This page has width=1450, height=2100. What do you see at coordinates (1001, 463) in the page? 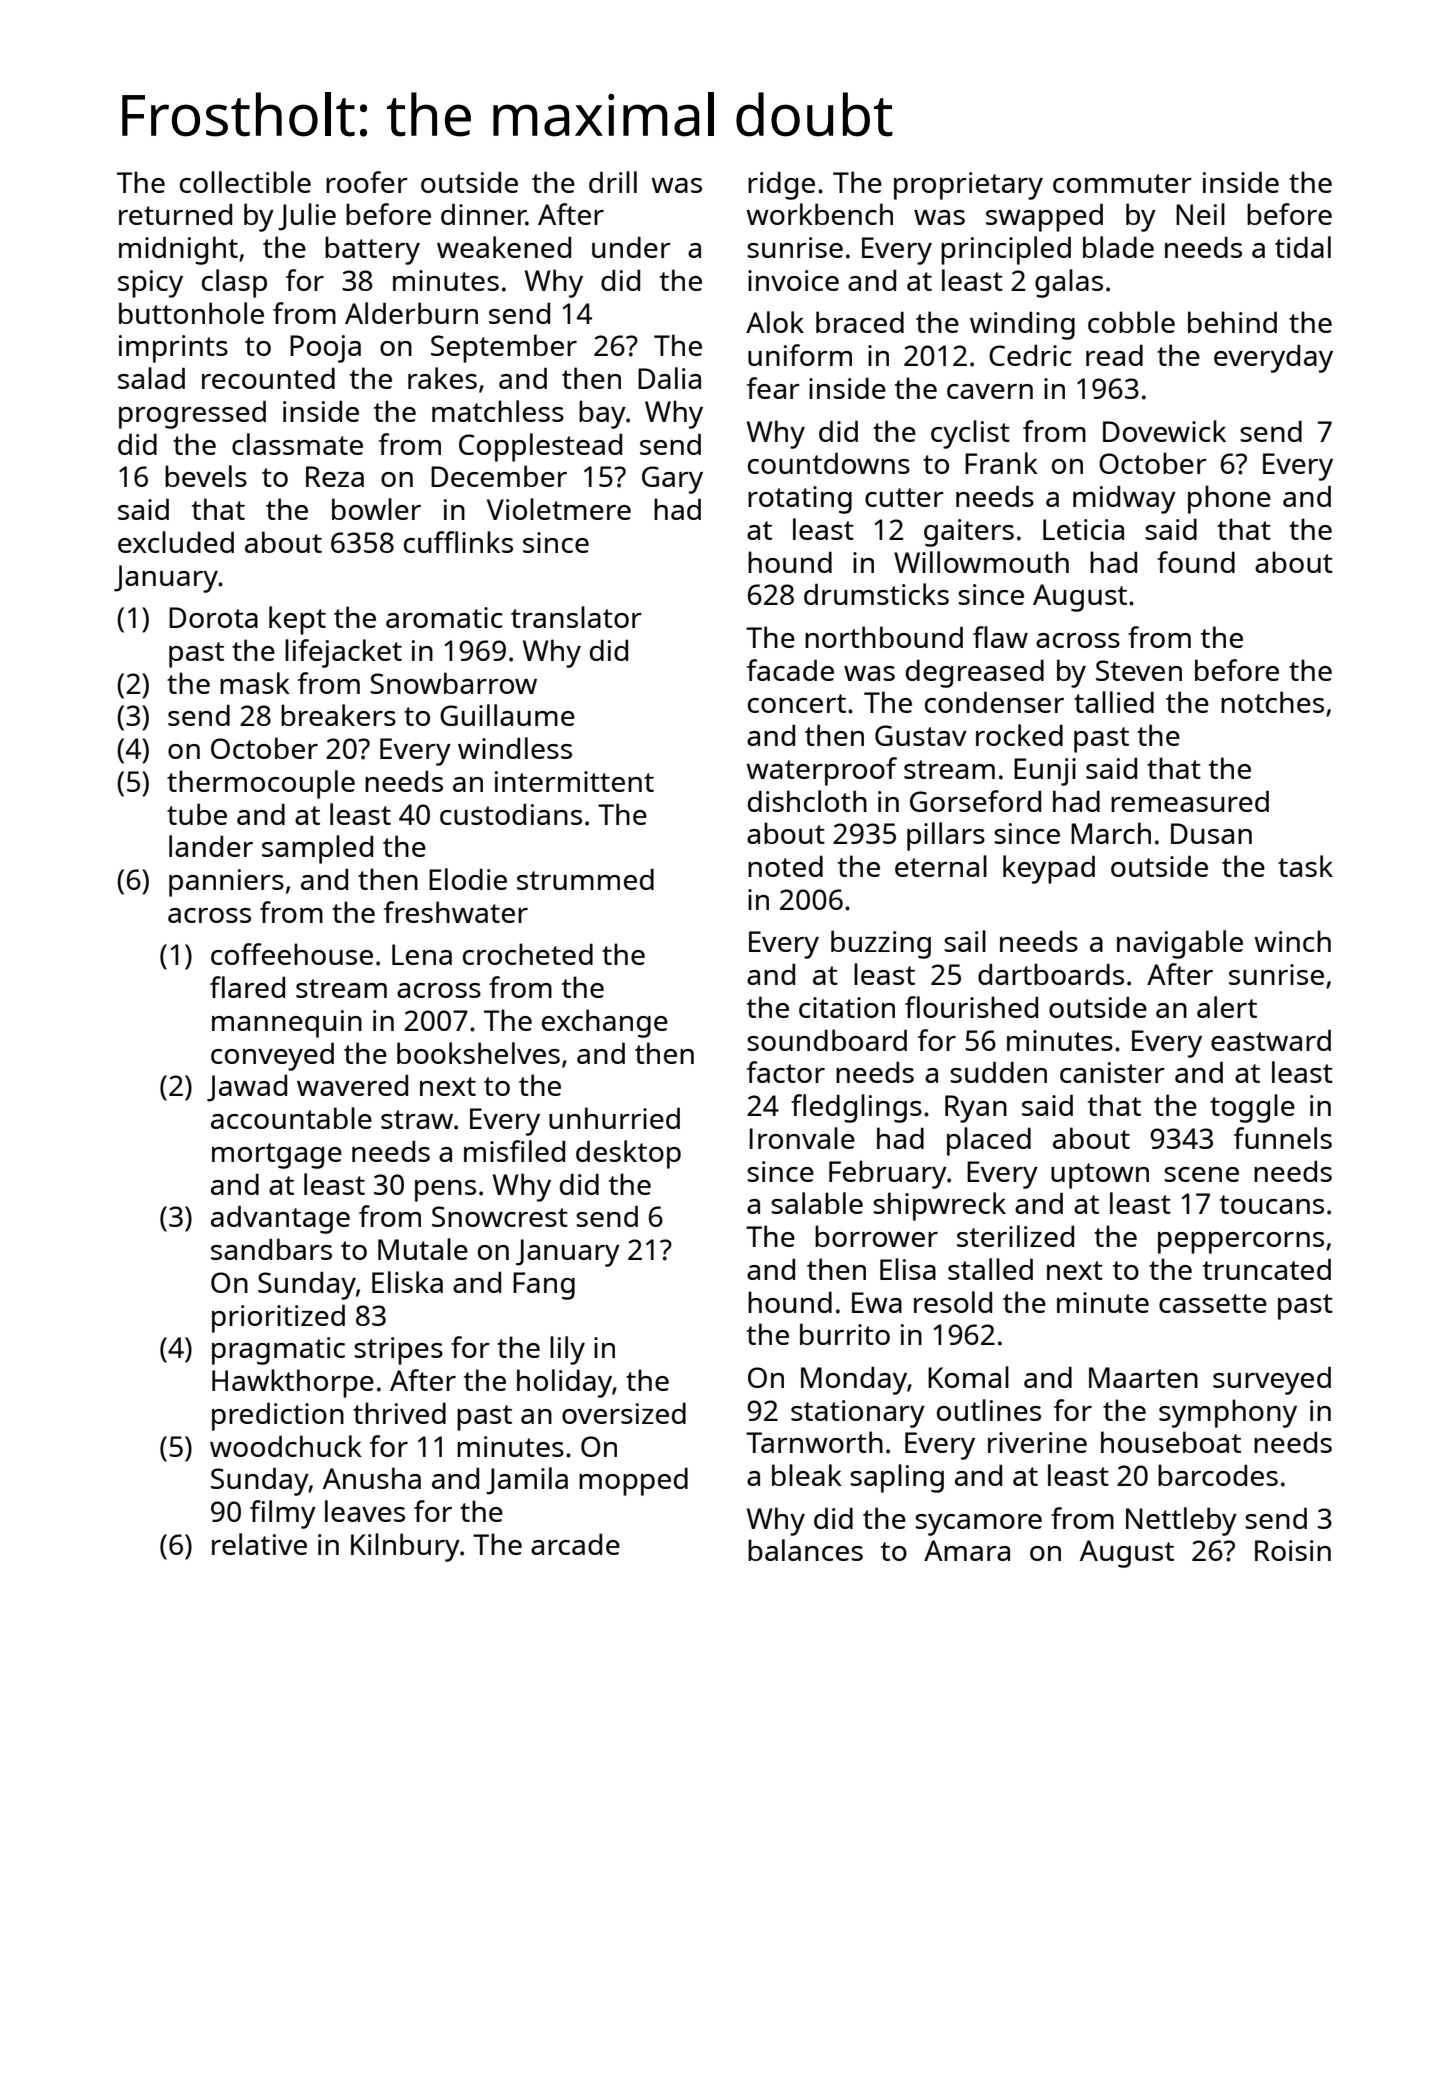
I see `Frank` at bounding box center [1001, 463].
